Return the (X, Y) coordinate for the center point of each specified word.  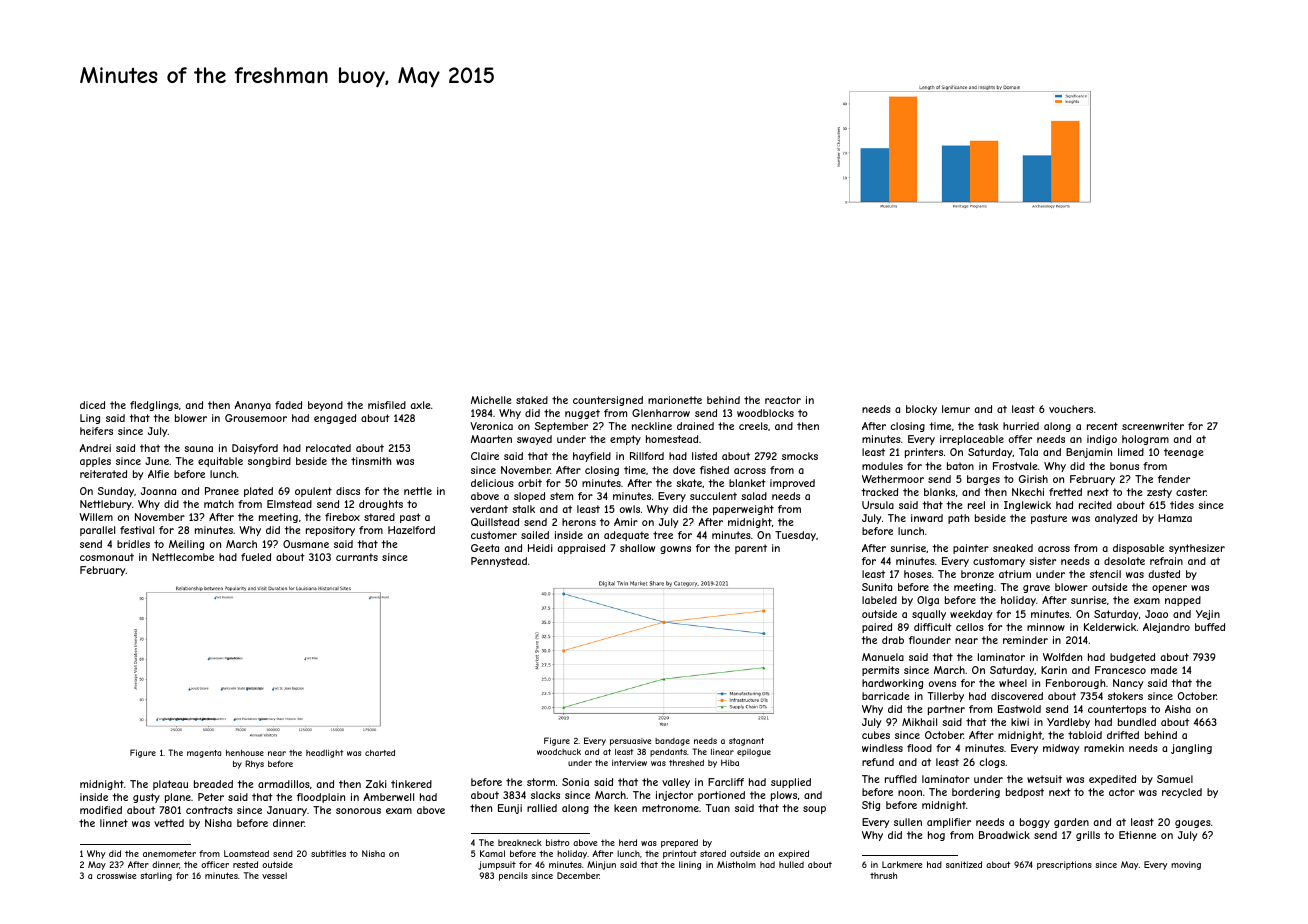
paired (877, 628)
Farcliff (726, 782)
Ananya (252, 406)
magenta (204, 754)
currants (357, 557)
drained (695, 426)
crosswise (116, 875)
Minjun (601, 865)
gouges (1193, 824)
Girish (1033, 479)
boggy (1035, 823)
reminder (1025, 640)
